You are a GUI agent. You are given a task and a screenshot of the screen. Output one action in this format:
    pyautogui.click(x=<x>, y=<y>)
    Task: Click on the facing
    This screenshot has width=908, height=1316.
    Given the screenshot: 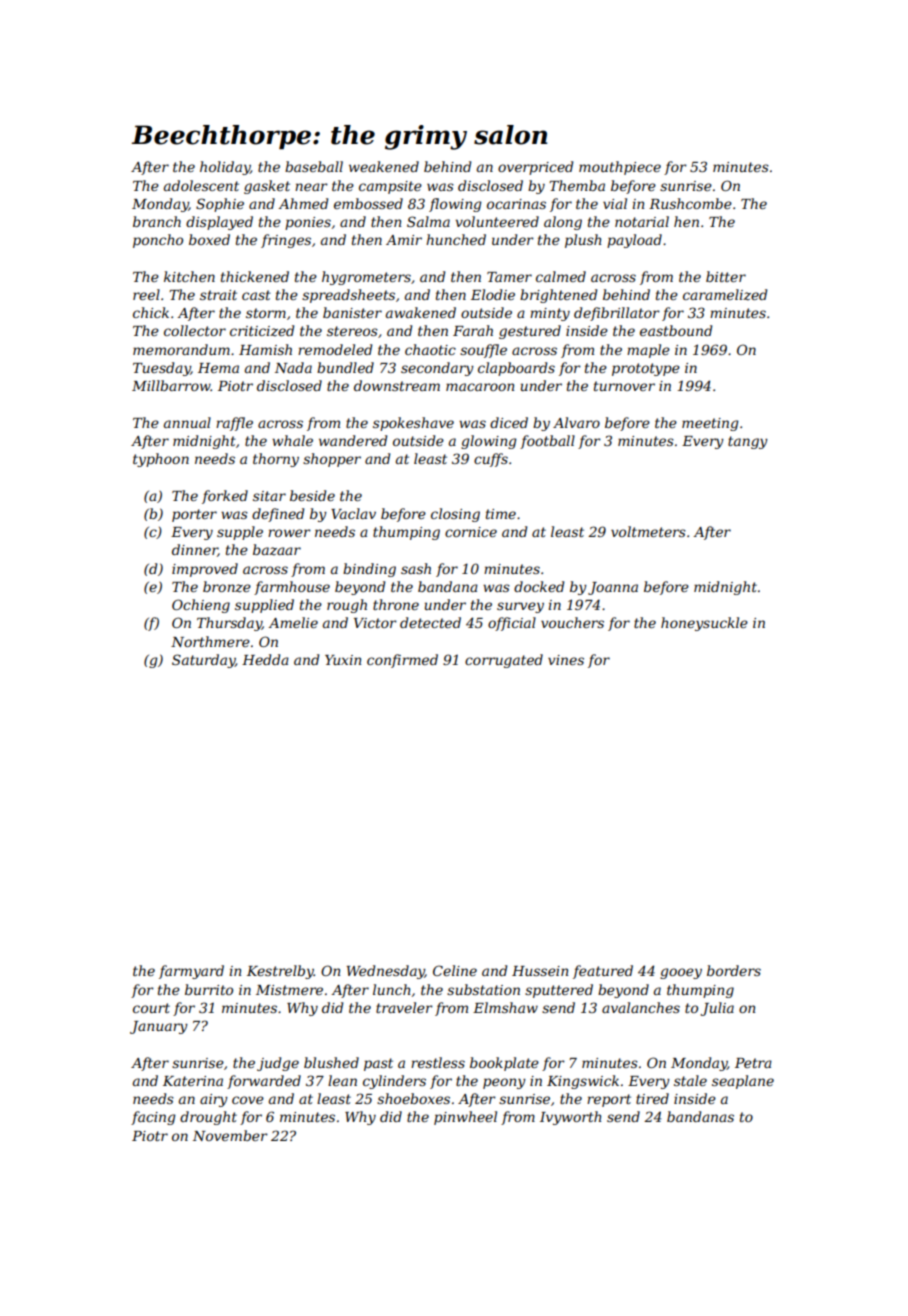 What is the action you would take?
    pyautogui.click(x=153, y=1118)
